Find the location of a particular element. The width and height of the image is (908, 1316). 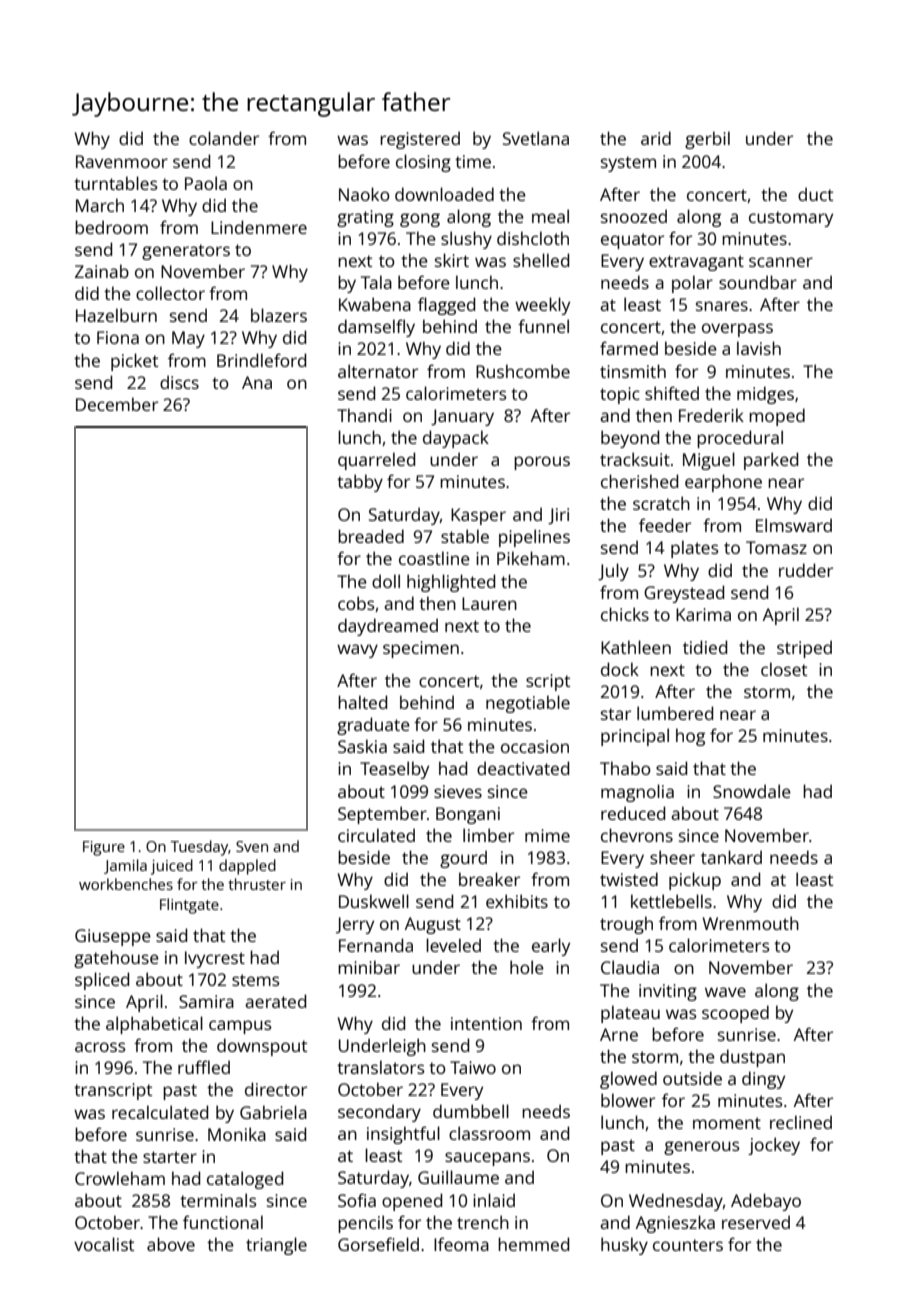

classroom is located at coordinates (489, 1133).
